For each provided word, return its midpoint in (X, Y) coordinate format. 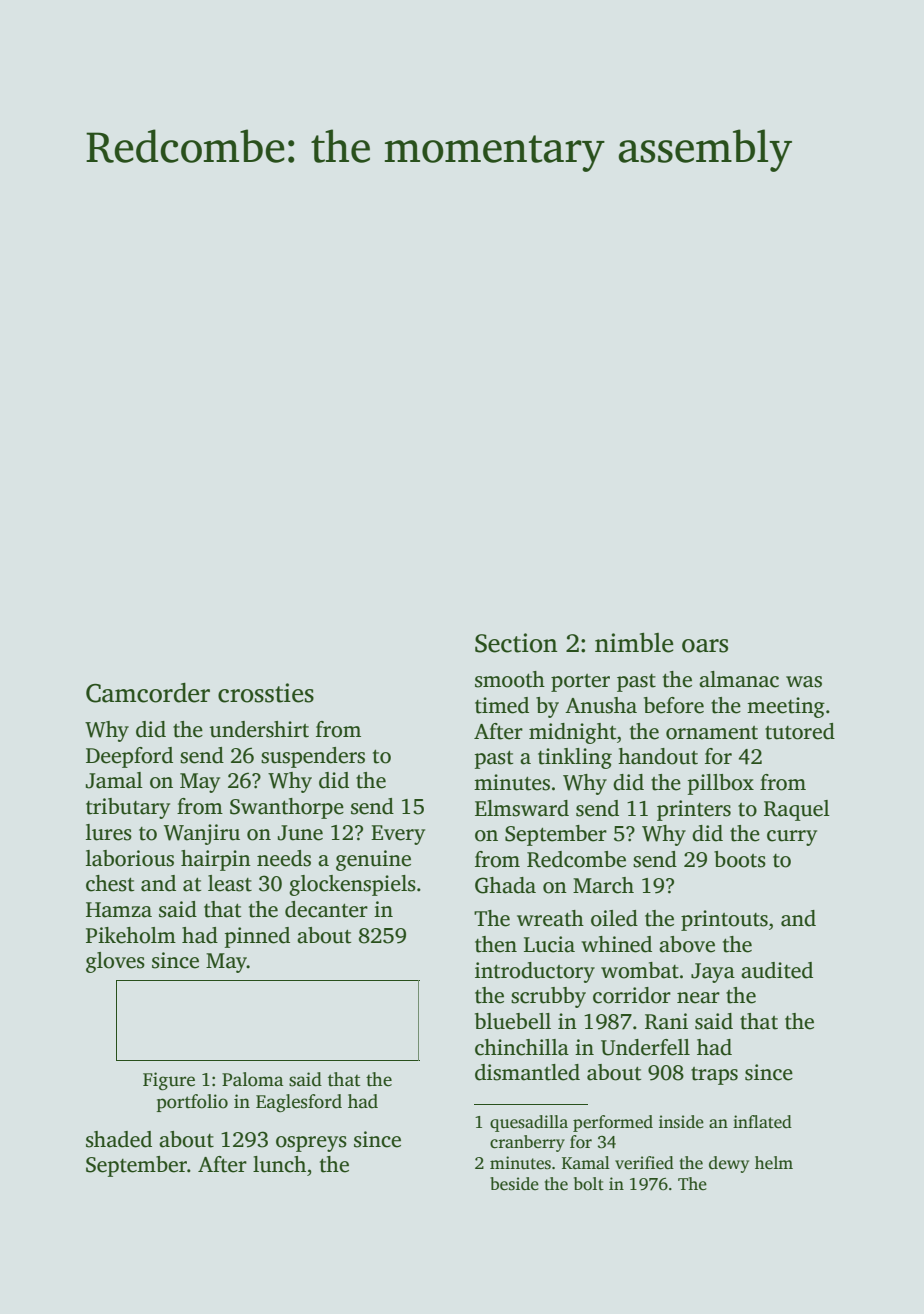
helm (774, 1163)
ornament (712, 733)
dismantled (527, 1072)
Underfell (645, 1047)
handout (658, 756)
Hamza (119, 910)
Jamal (114, 780)
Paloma (253, 1079)
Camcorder (148, 693)
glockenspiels (352, 885)
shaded (119, 1139)
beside (514, 1184)
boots (740, 859)
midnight (572, 733)
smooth (510, 679)
